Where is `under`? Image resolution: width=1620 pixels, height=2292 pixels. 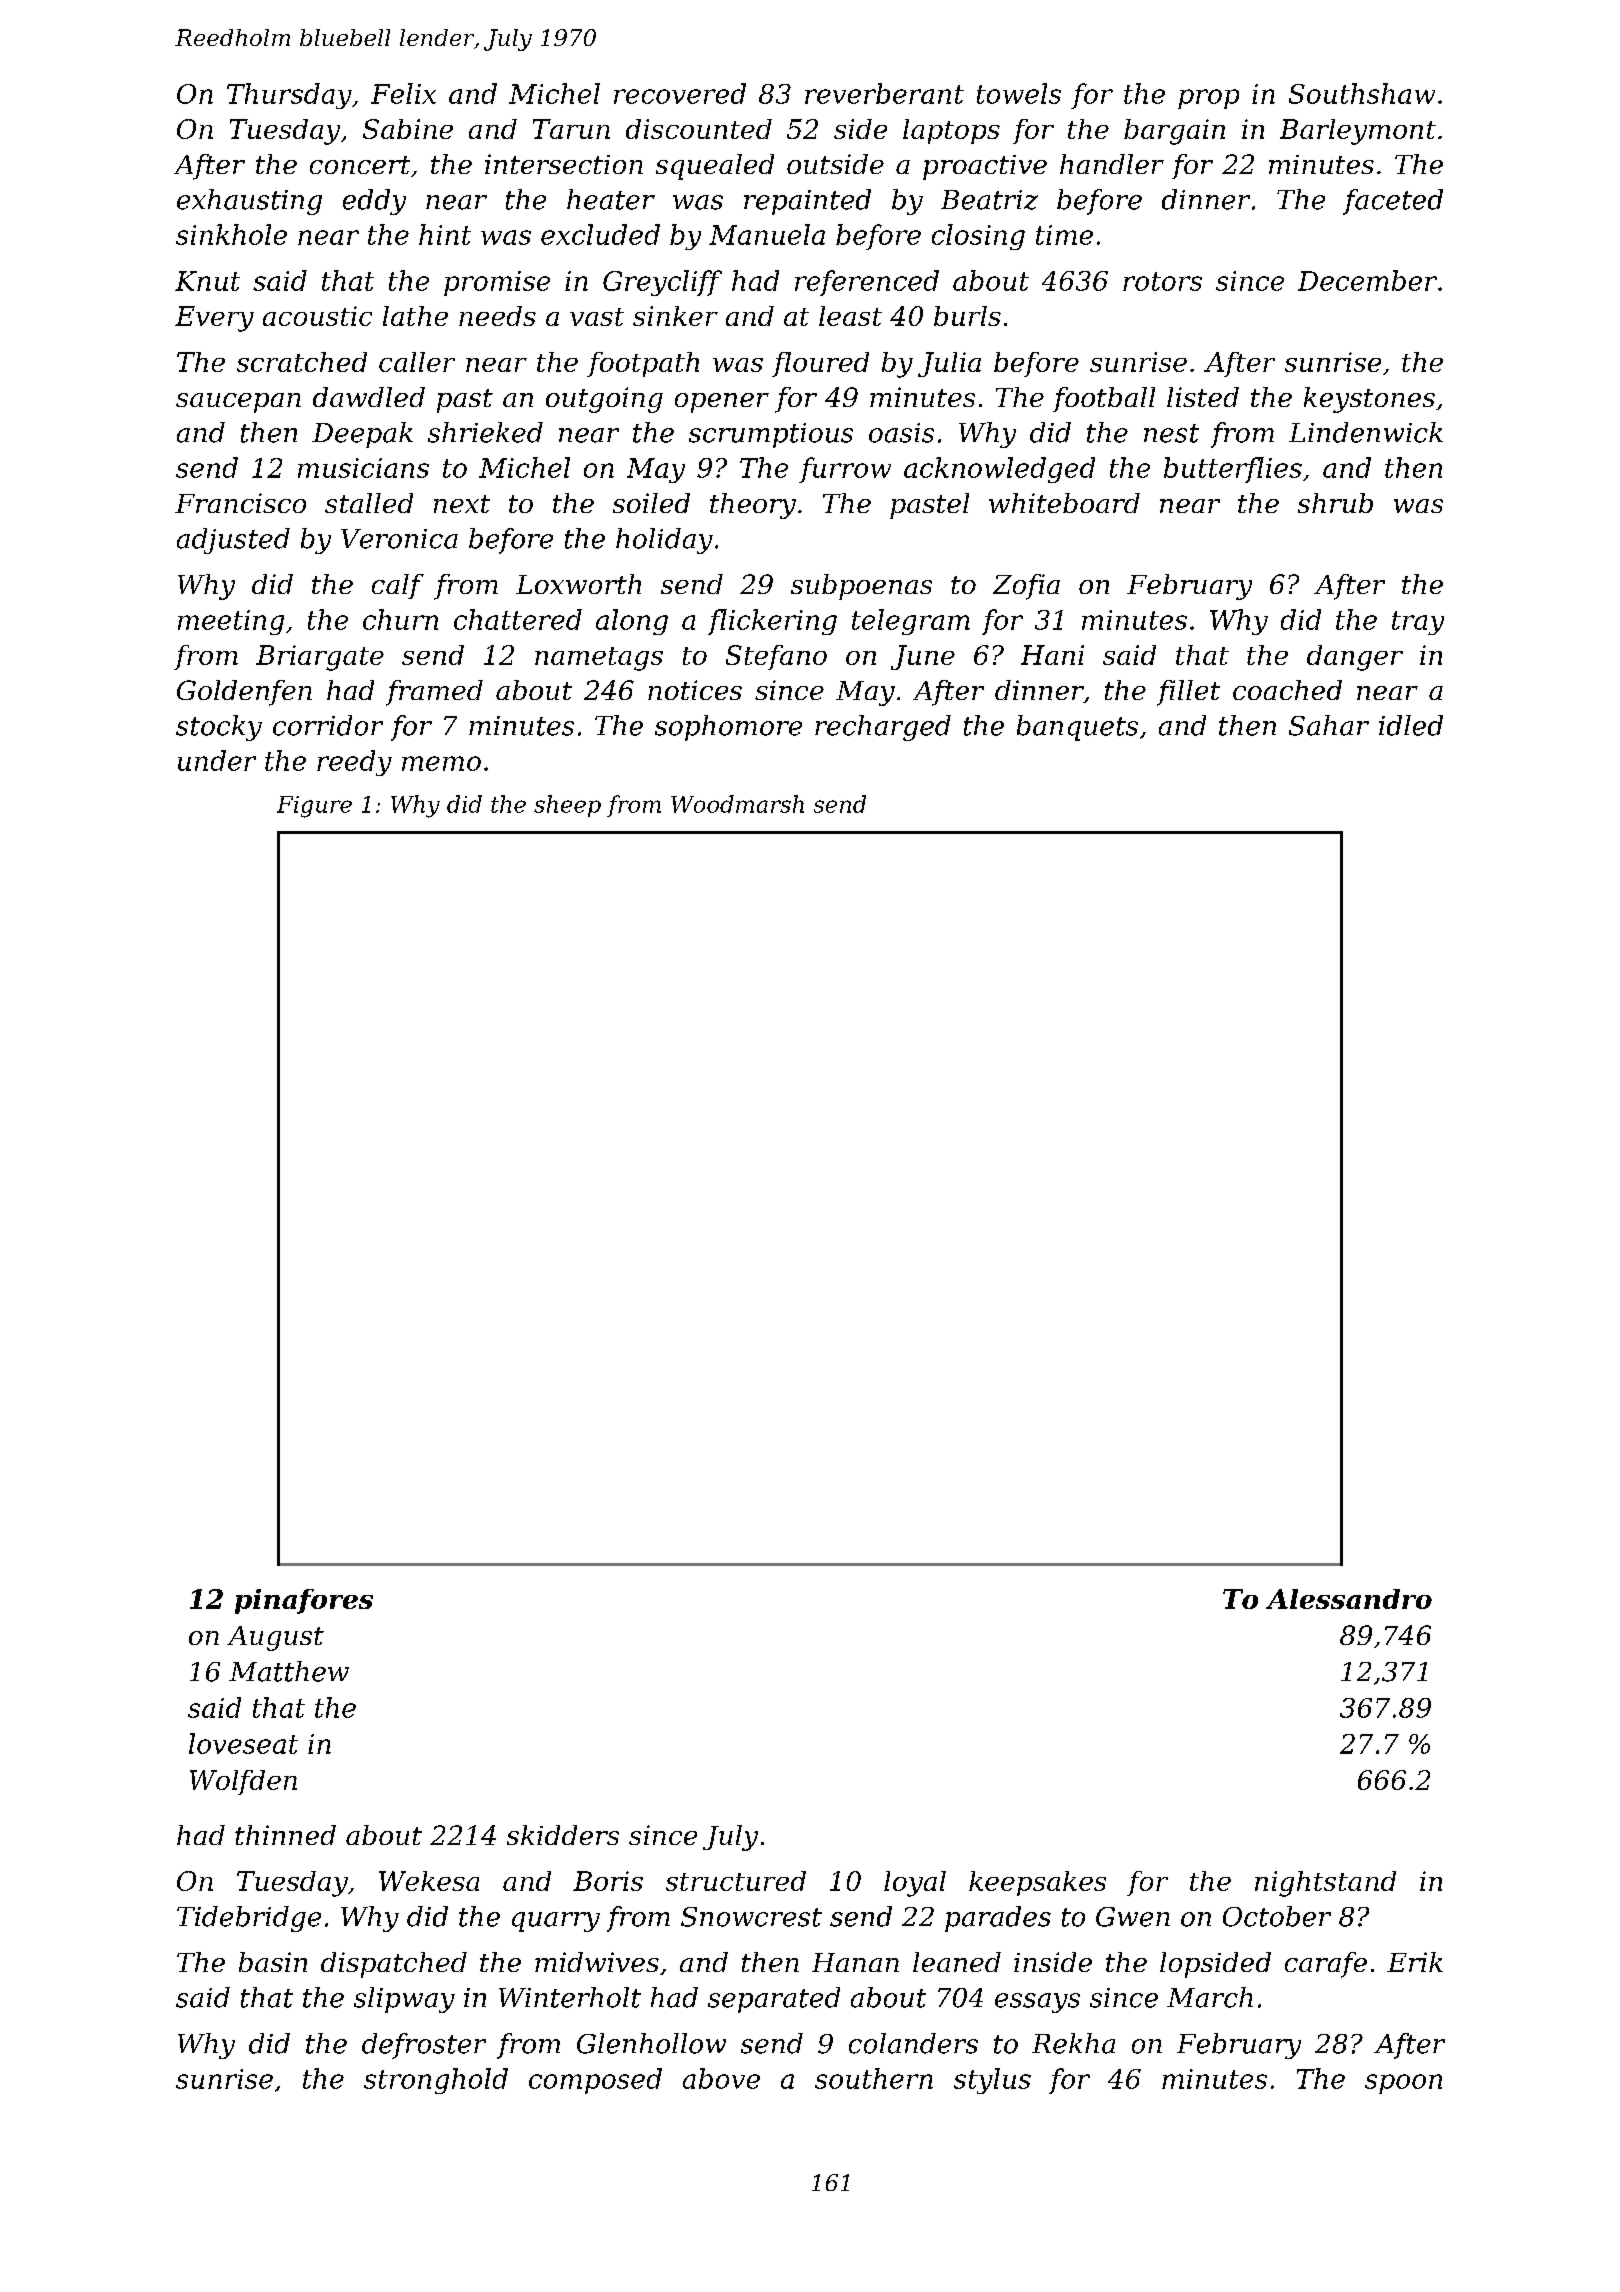
under is located at coordinates (217, 760).
